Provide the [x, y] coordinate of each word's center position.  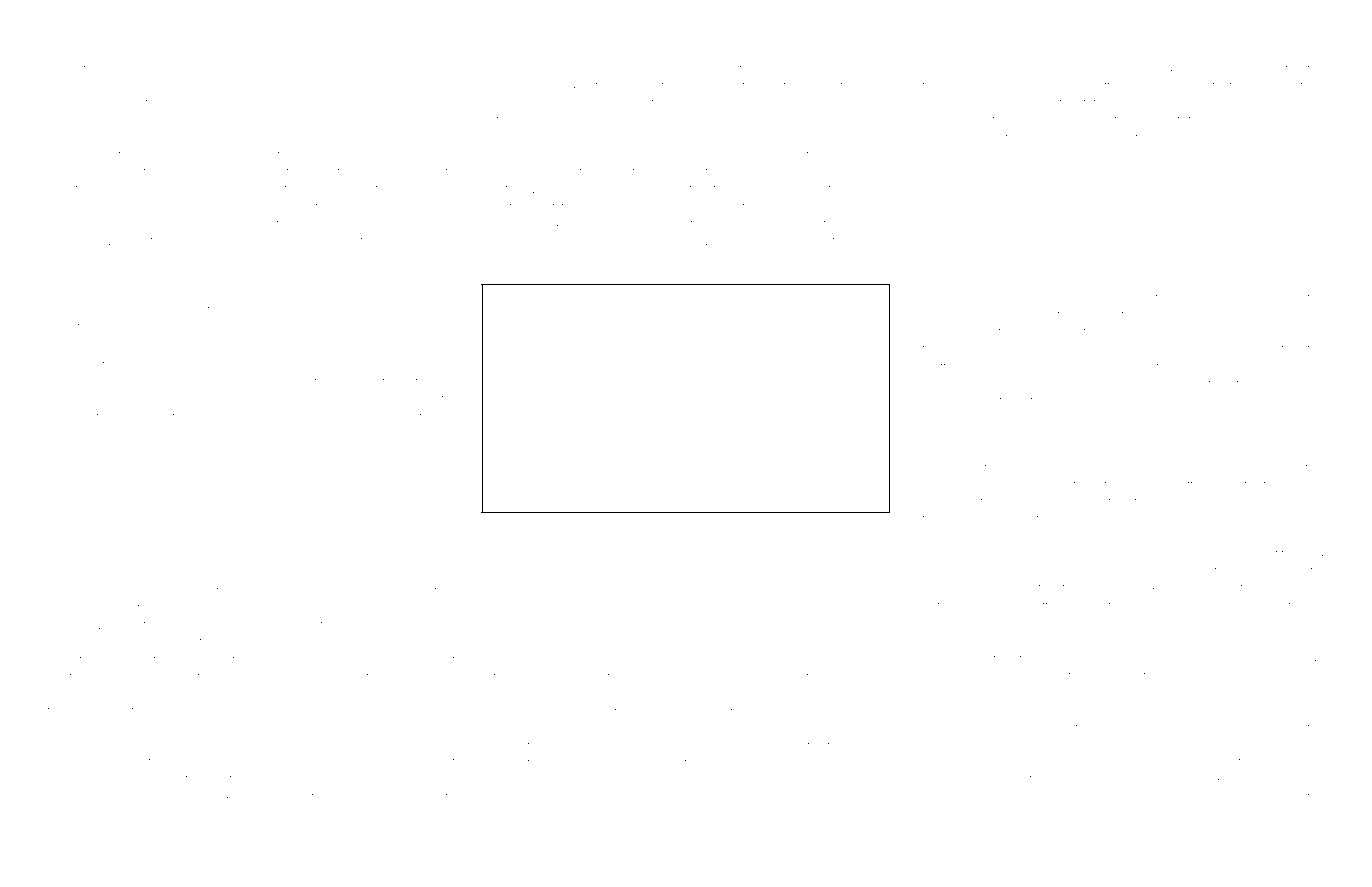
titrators [419, 797]
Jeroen [501, 69]
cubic [1196, 69]
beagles [1103, 799]
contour [172, 417]
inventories [77, 327]
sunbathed [1063, 468]
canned [937, 384]
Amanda [149, 68]
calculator [942, 797]
